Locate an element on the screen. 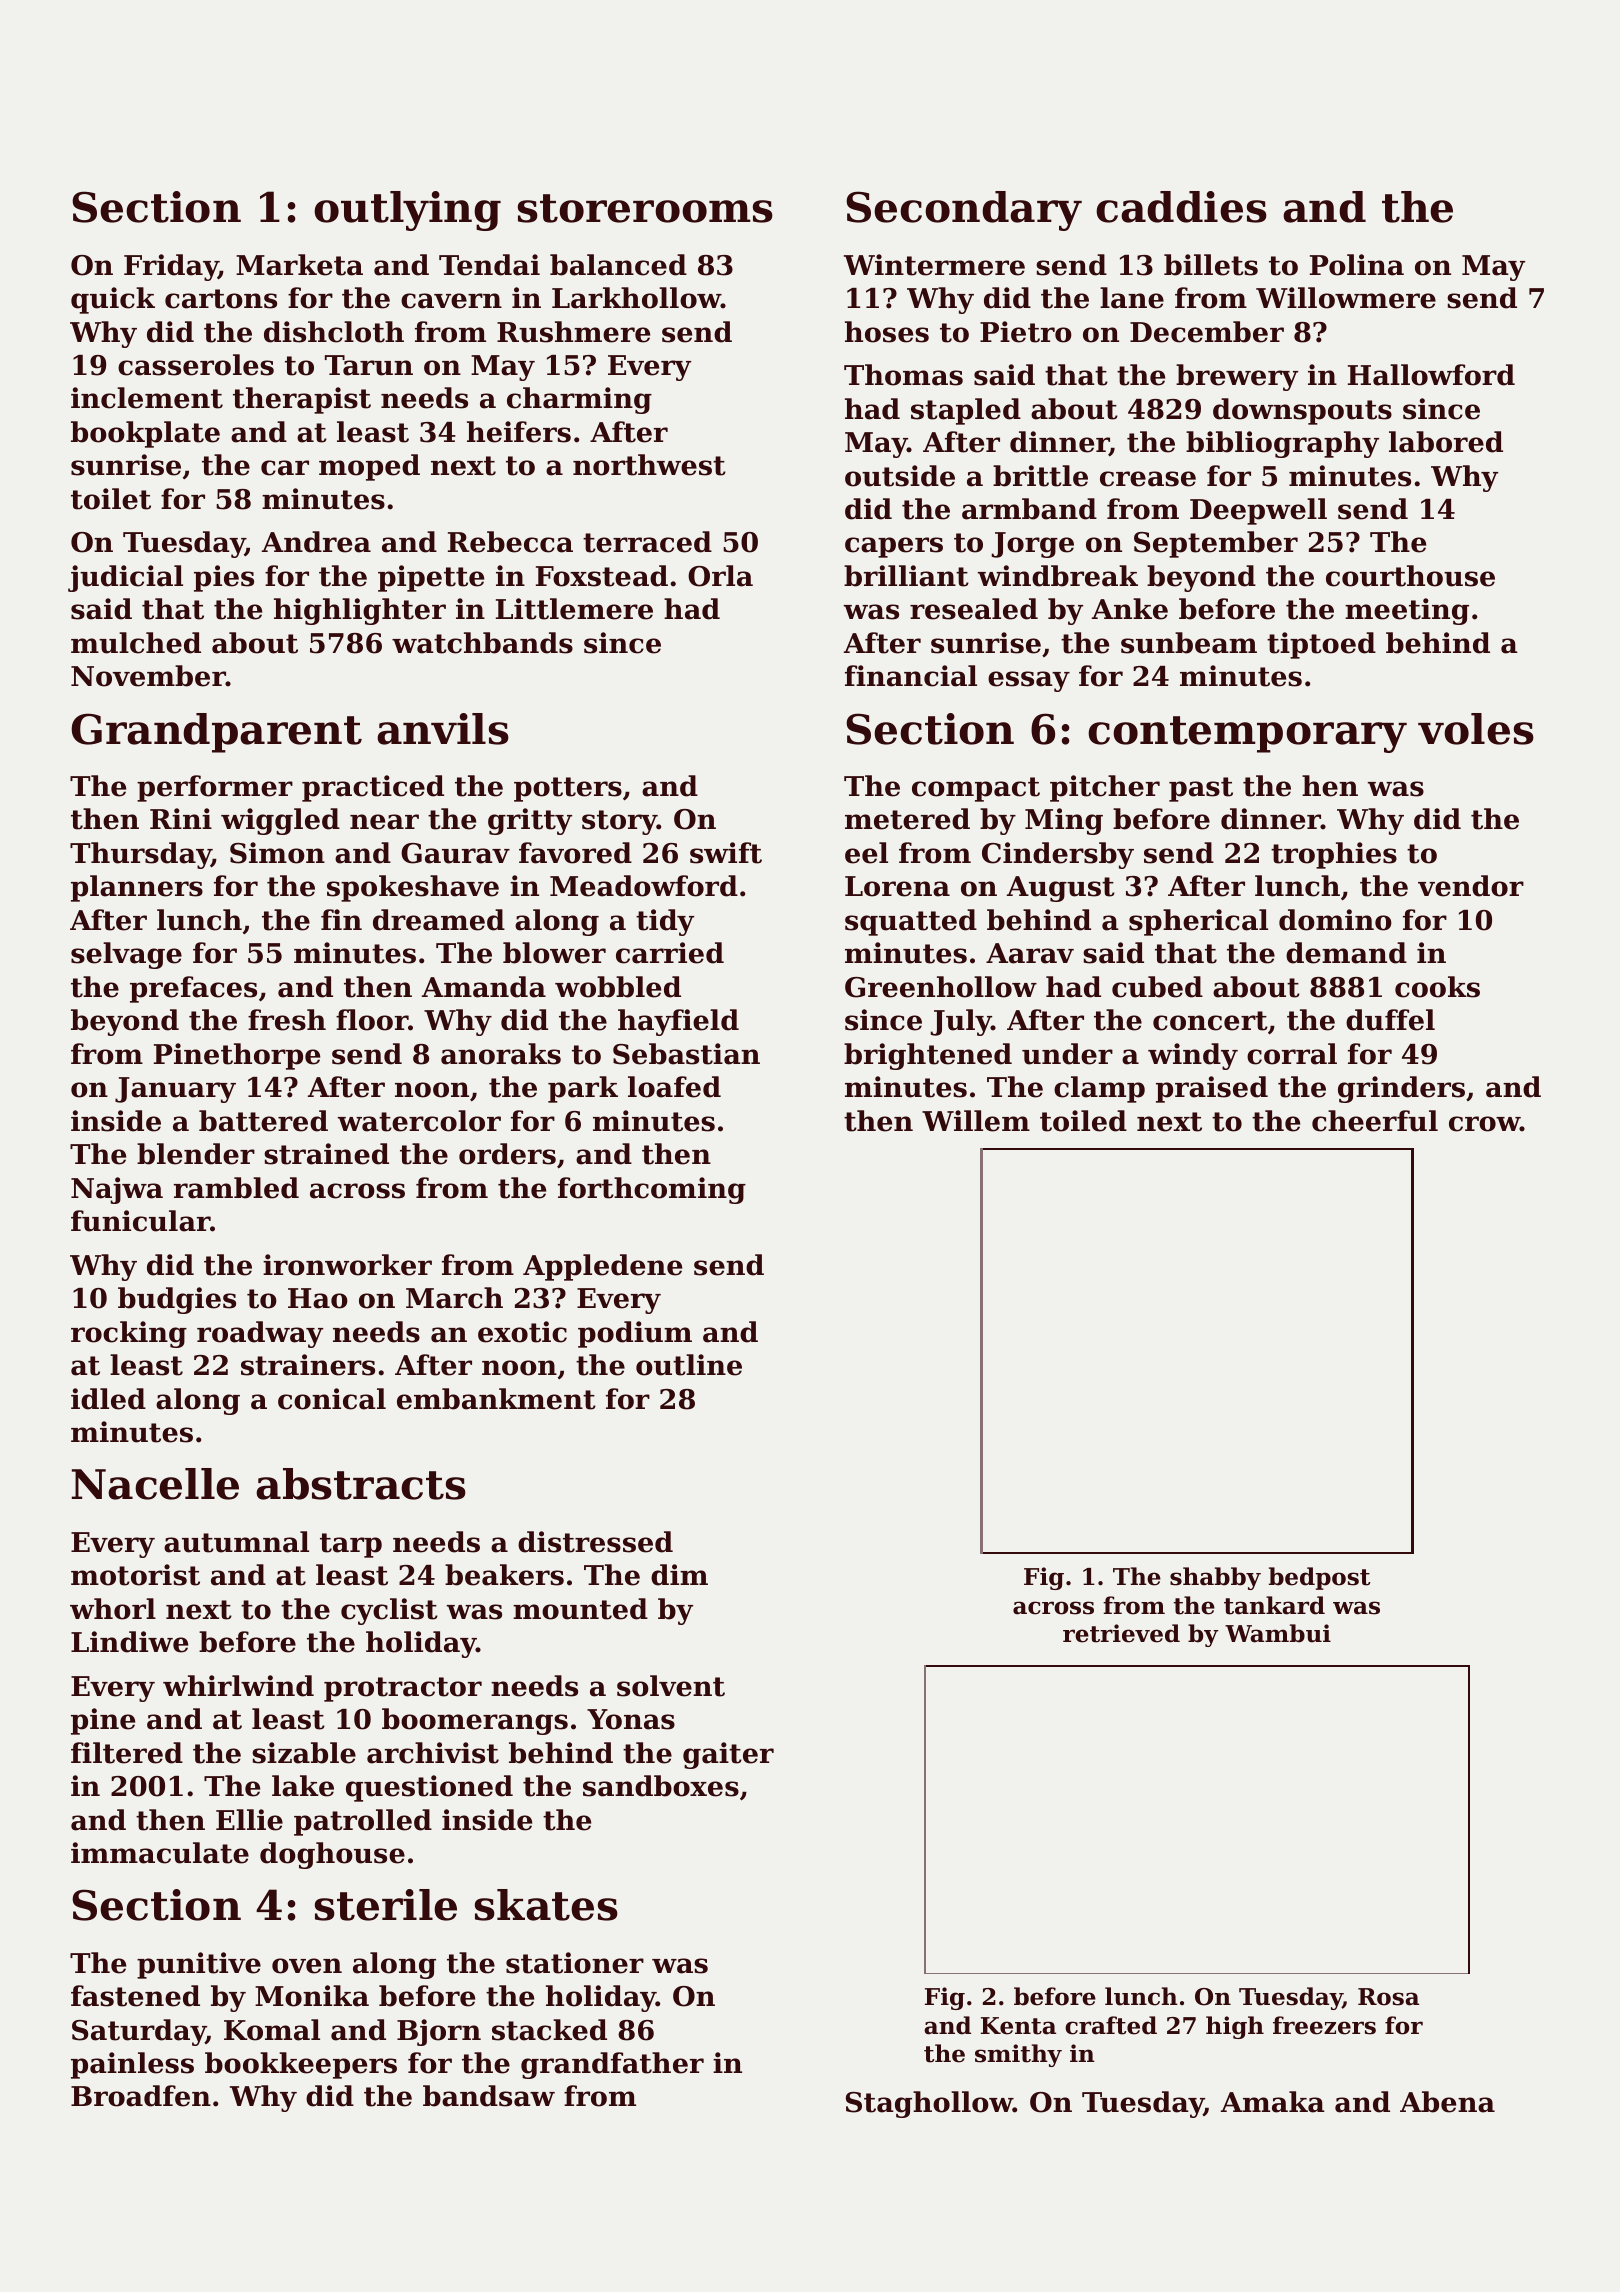  mounted is located at coordinates (580, 1609).
